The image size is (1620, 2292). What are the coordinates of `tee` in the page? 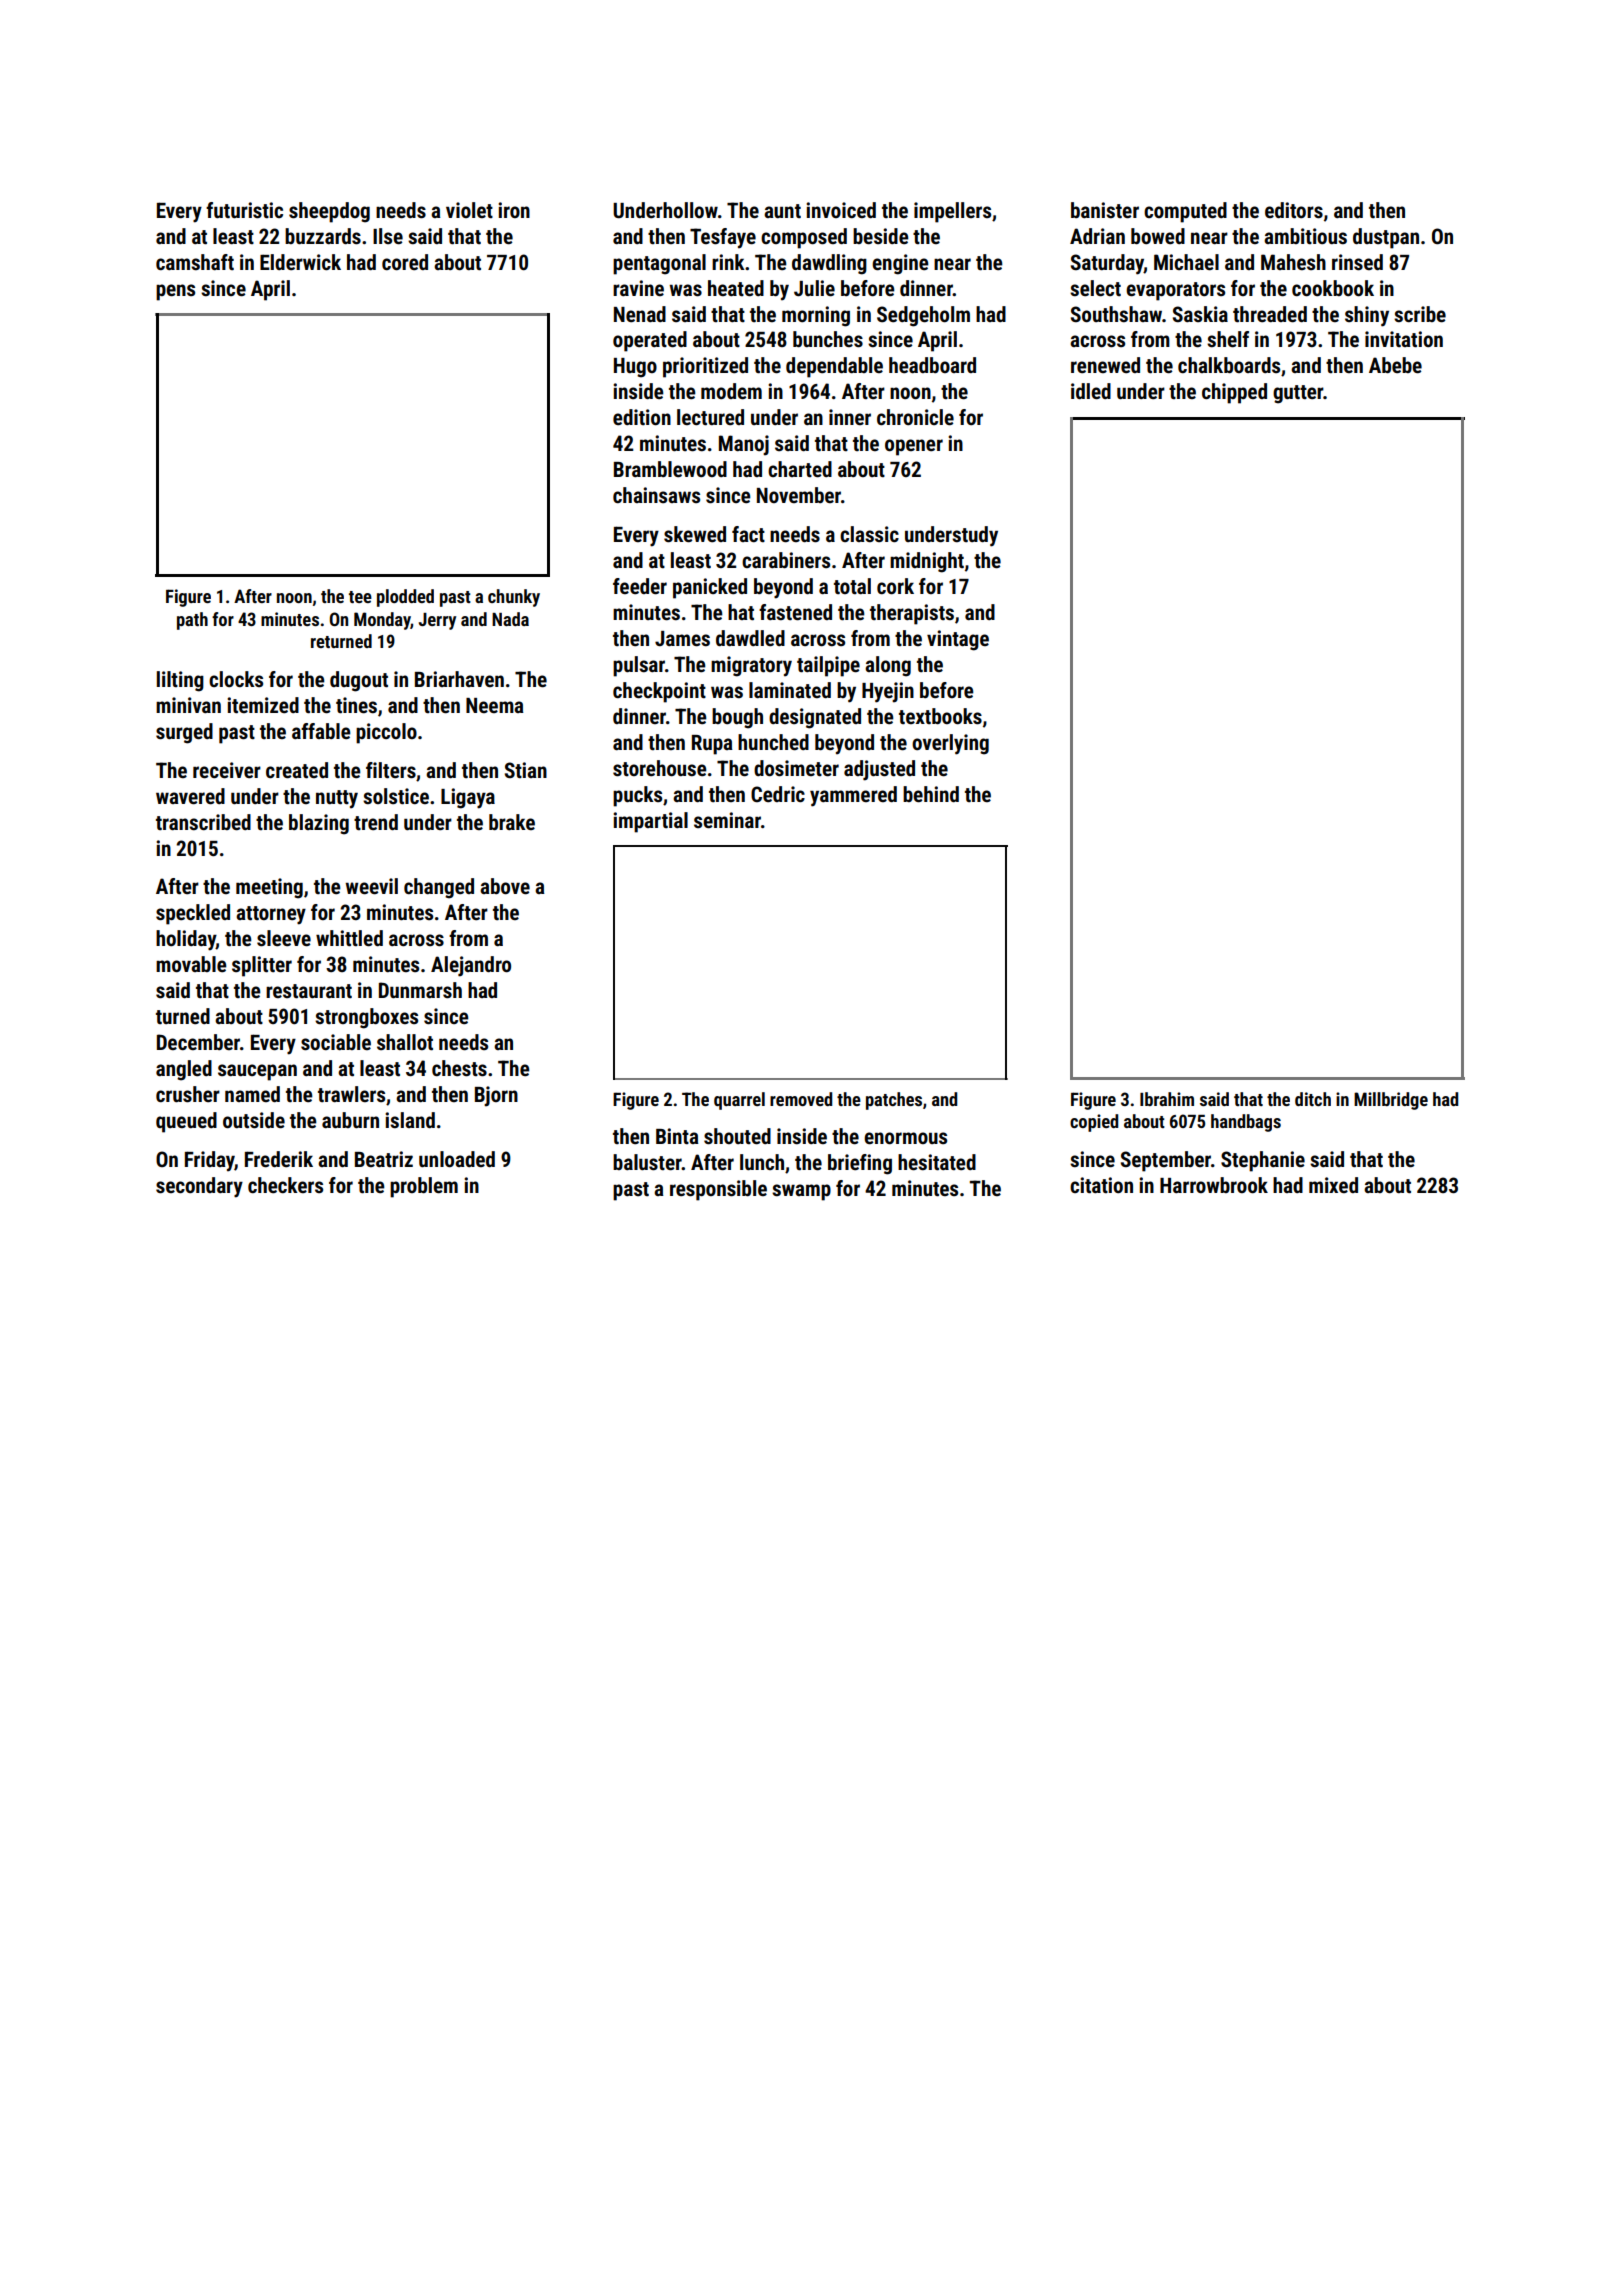 It's located at (360, 597).
